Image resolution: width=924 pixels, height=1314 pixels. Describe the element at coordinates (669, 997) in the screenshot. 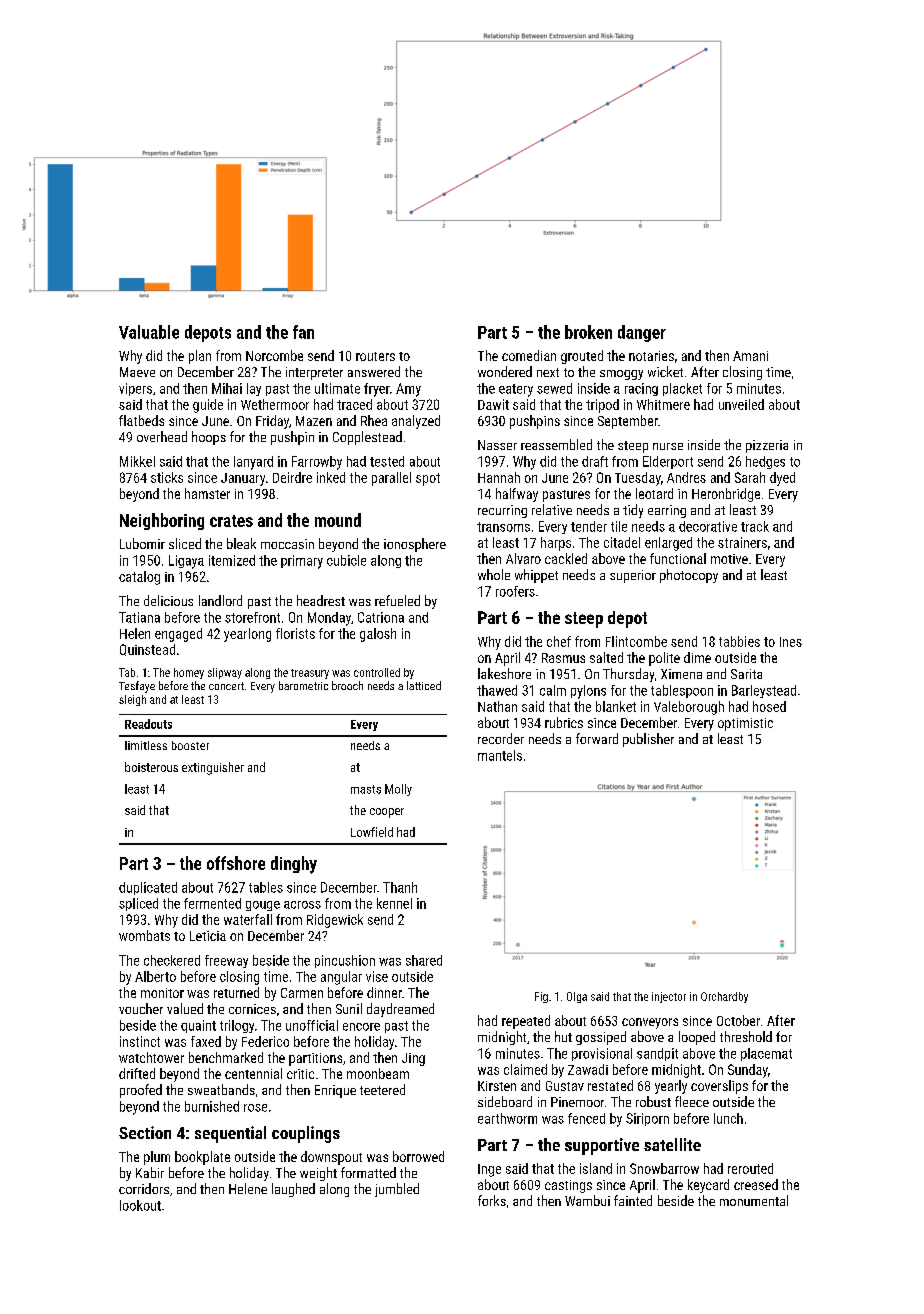

I see `injector` at that location.
